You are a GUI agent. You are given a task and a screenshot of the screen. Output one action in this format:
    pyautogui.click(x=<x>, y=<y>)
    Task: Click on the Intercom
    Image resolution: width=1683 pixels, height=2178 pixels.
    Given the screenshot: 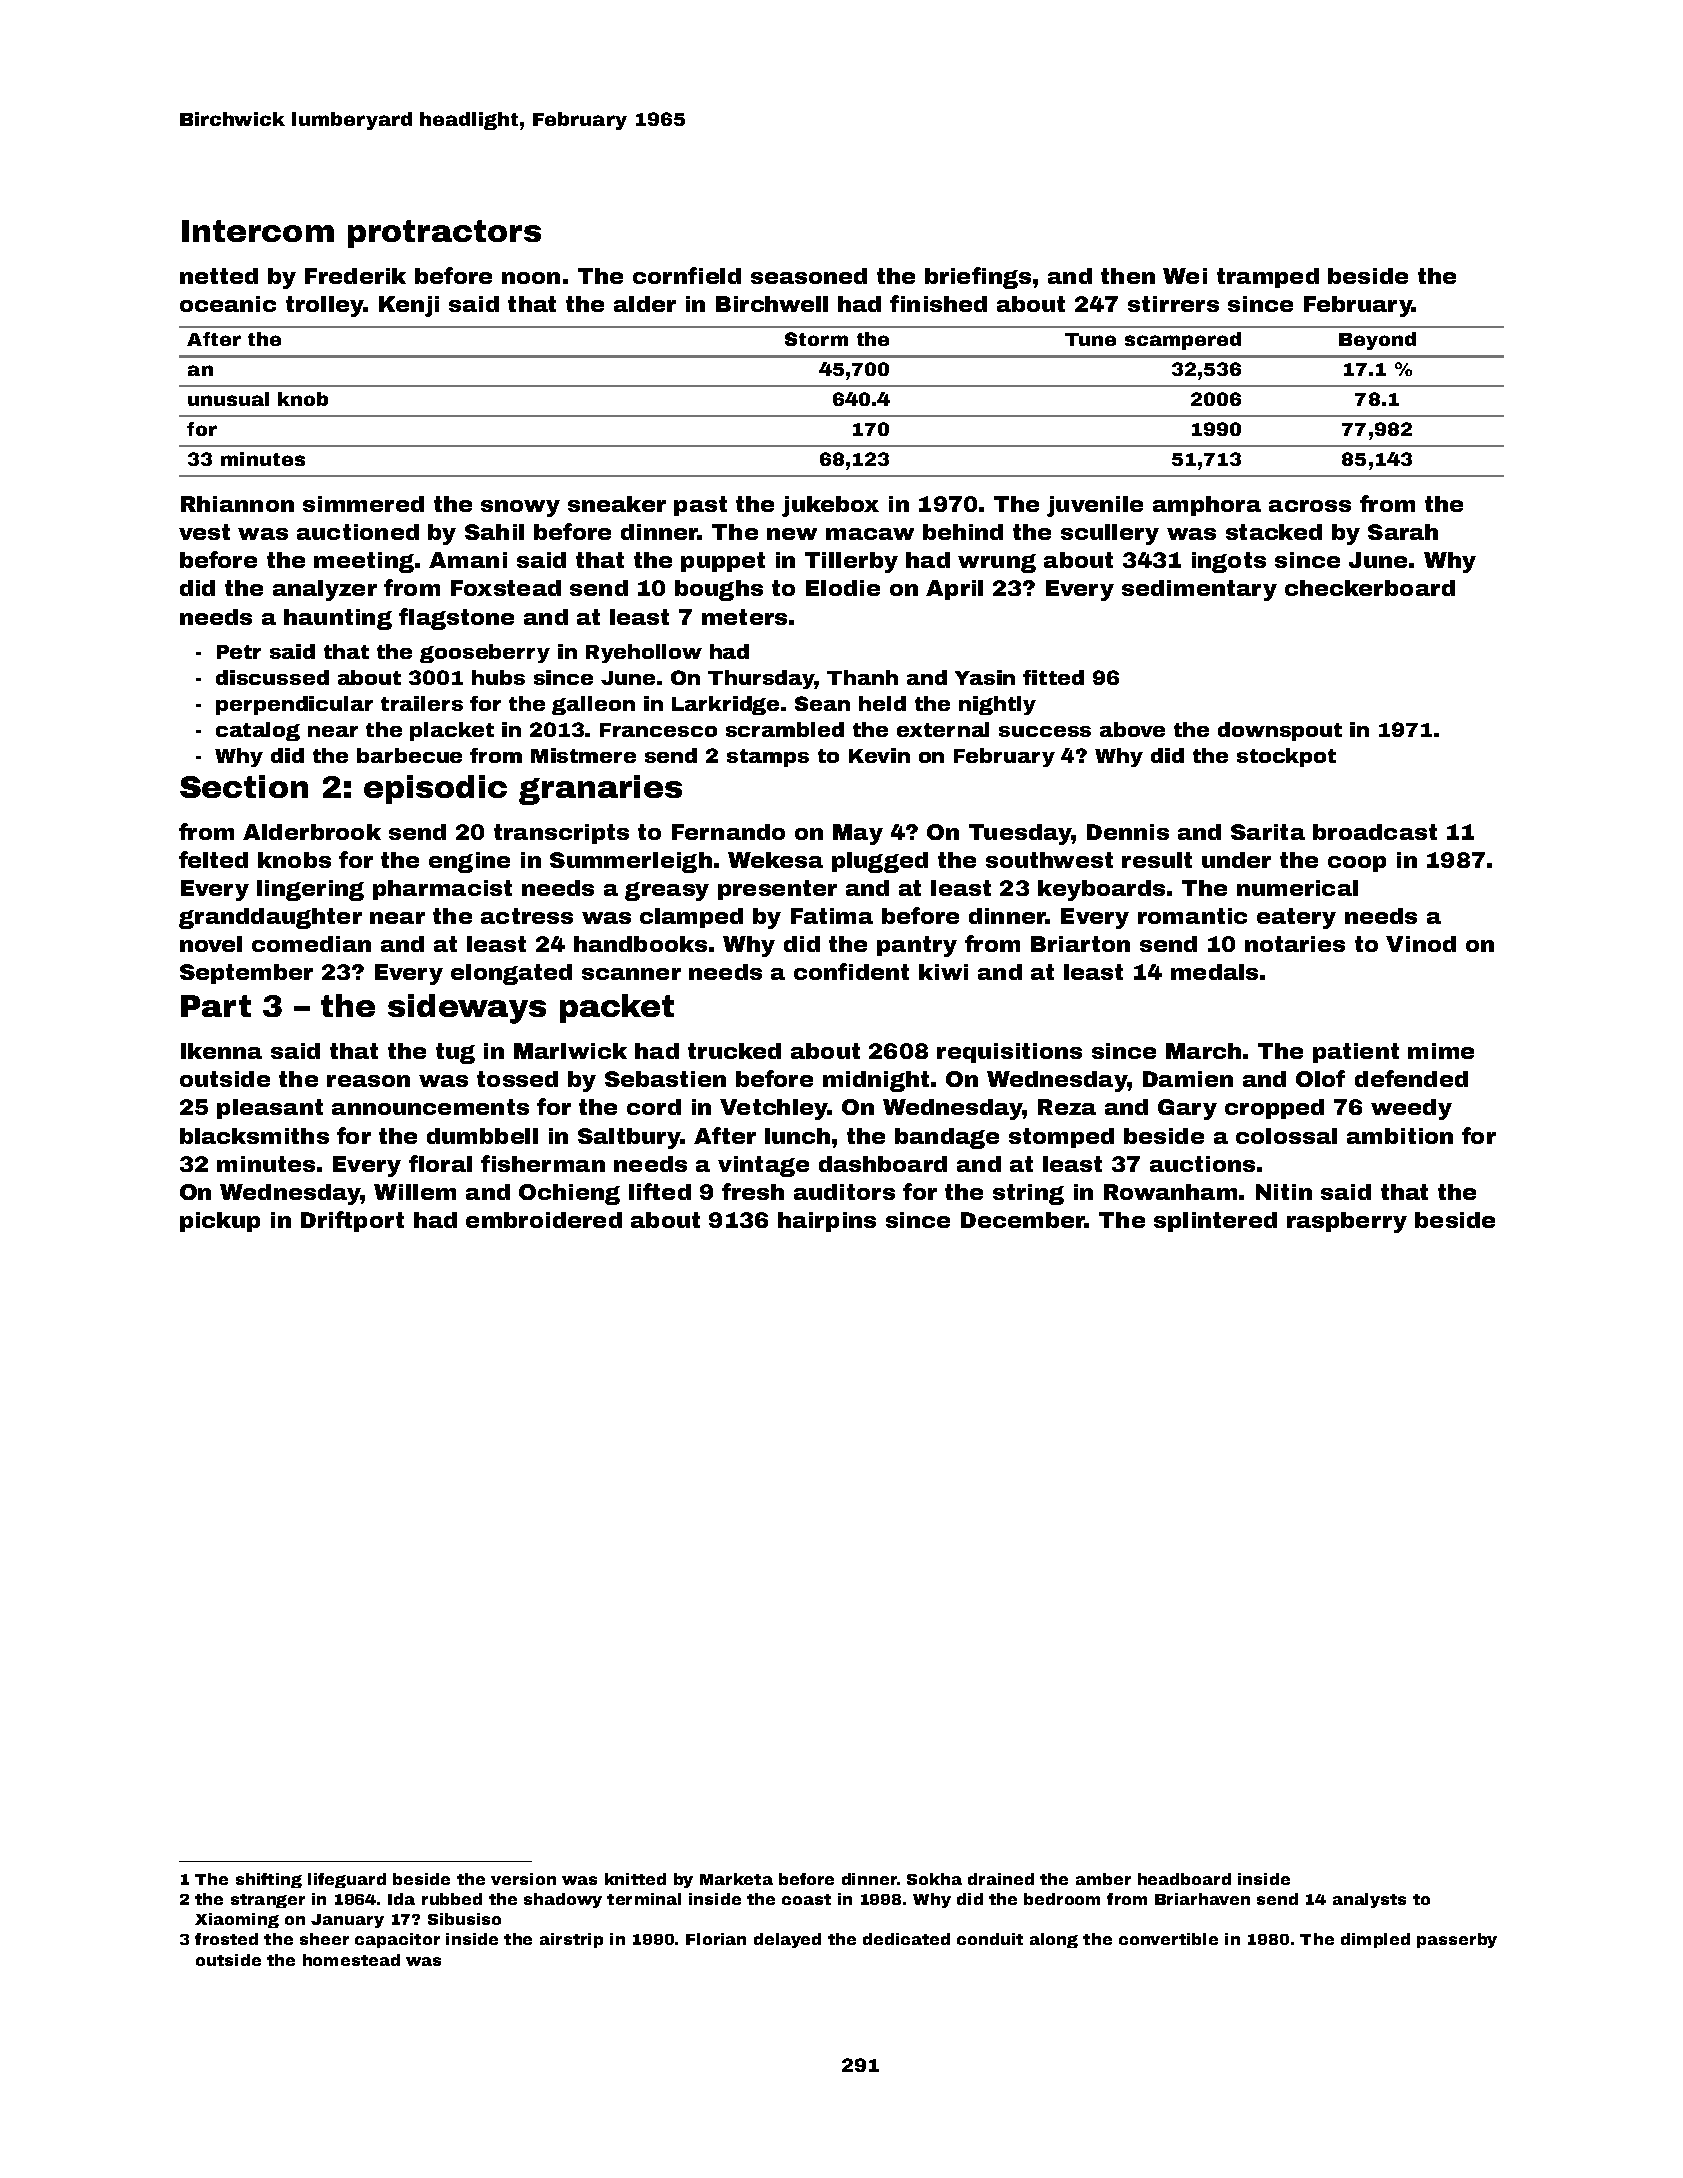 What is the action you would take?
    pyautogui.click(x=258, y=231)
